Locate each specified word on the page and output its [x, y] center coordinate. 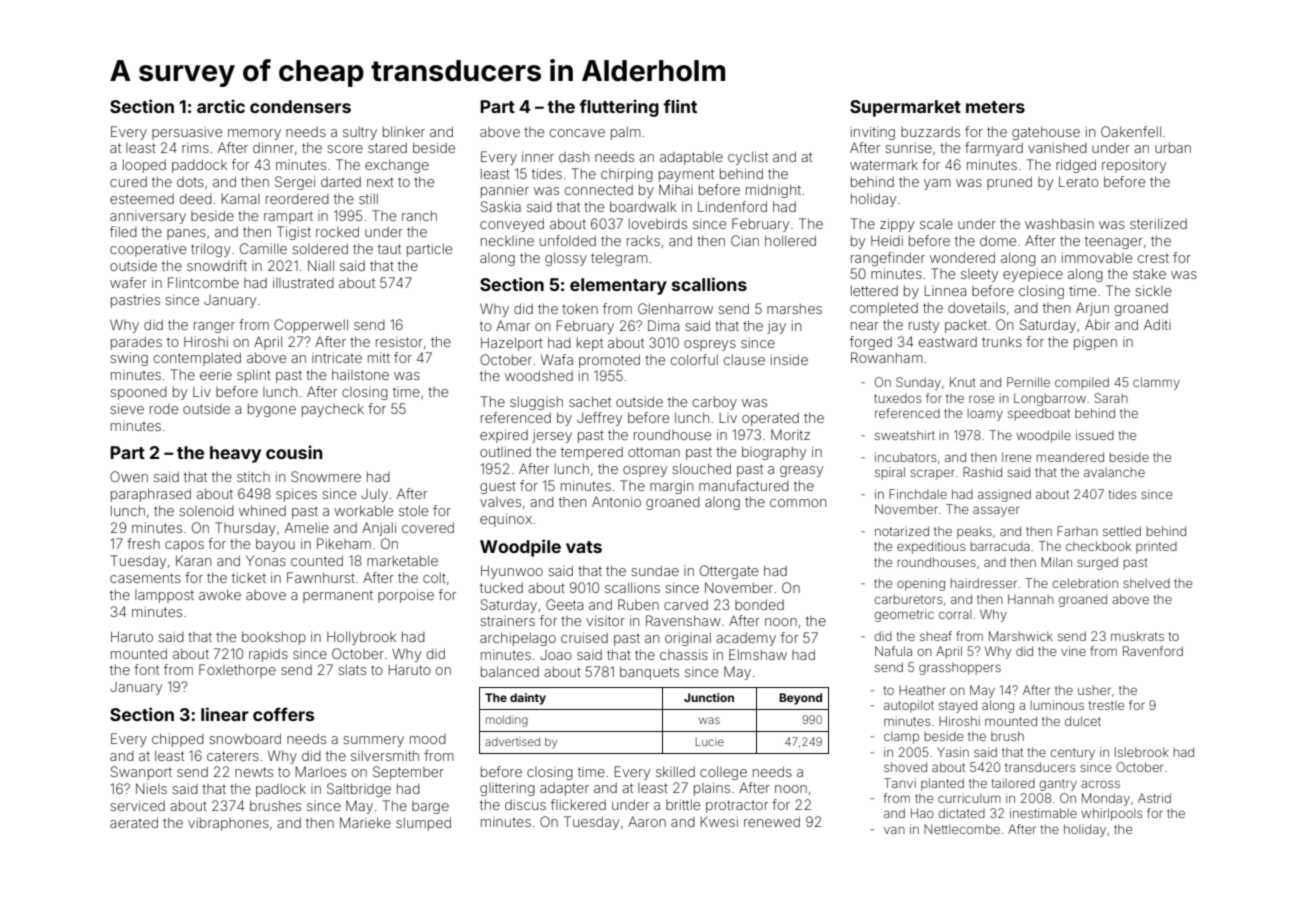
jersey [552, 436]
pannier [505, 191]
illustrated [303, 282]
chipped [178, 740]
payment [686, 175]
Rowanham [887, 357]
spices [296, 495]
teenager [1114, 242]
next [380, 182]
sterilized [1158, 223]
